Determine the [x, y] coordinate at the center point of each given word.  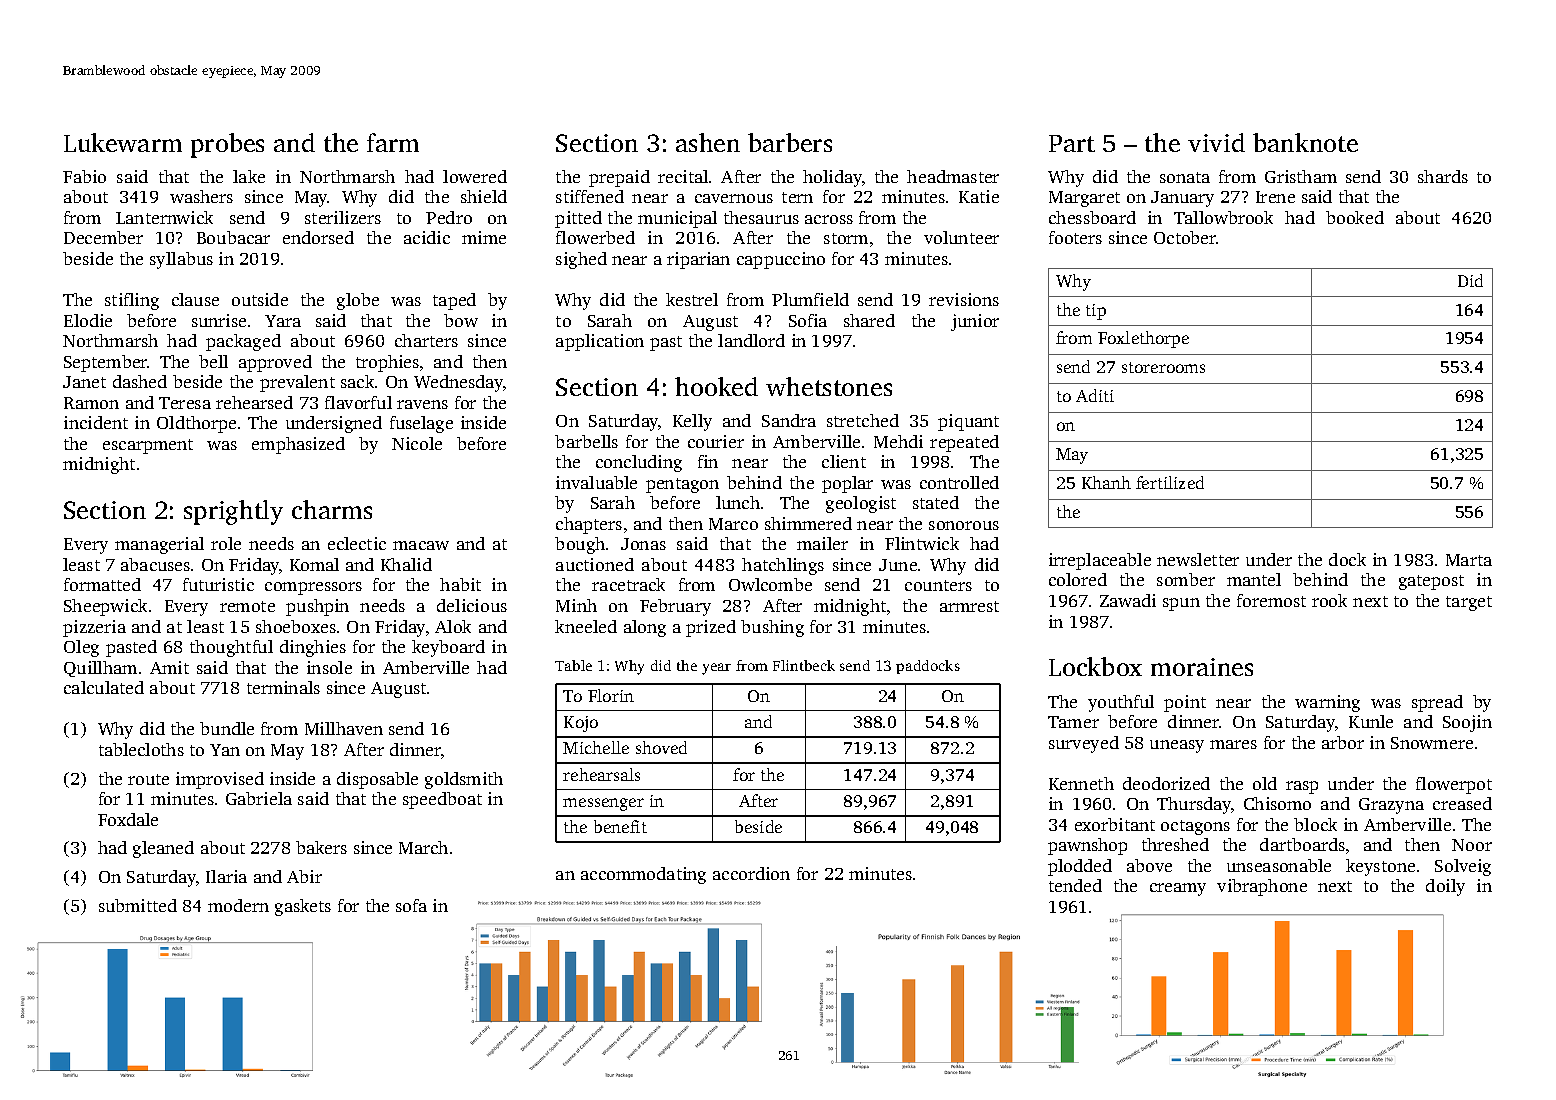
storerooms [1163, 367]
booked [1355, 217]
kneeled [586, 626]
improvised [220, 780]
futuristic [218, 584]
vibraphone [1262, 887]
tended [1075, 885]
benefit [620, 826]
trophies [387, 363]
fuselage [421, 424]
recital [683, 176]
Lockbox [1095, 666]
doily [1445, 887]
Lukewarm [123, 142]
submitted [138, 905]
